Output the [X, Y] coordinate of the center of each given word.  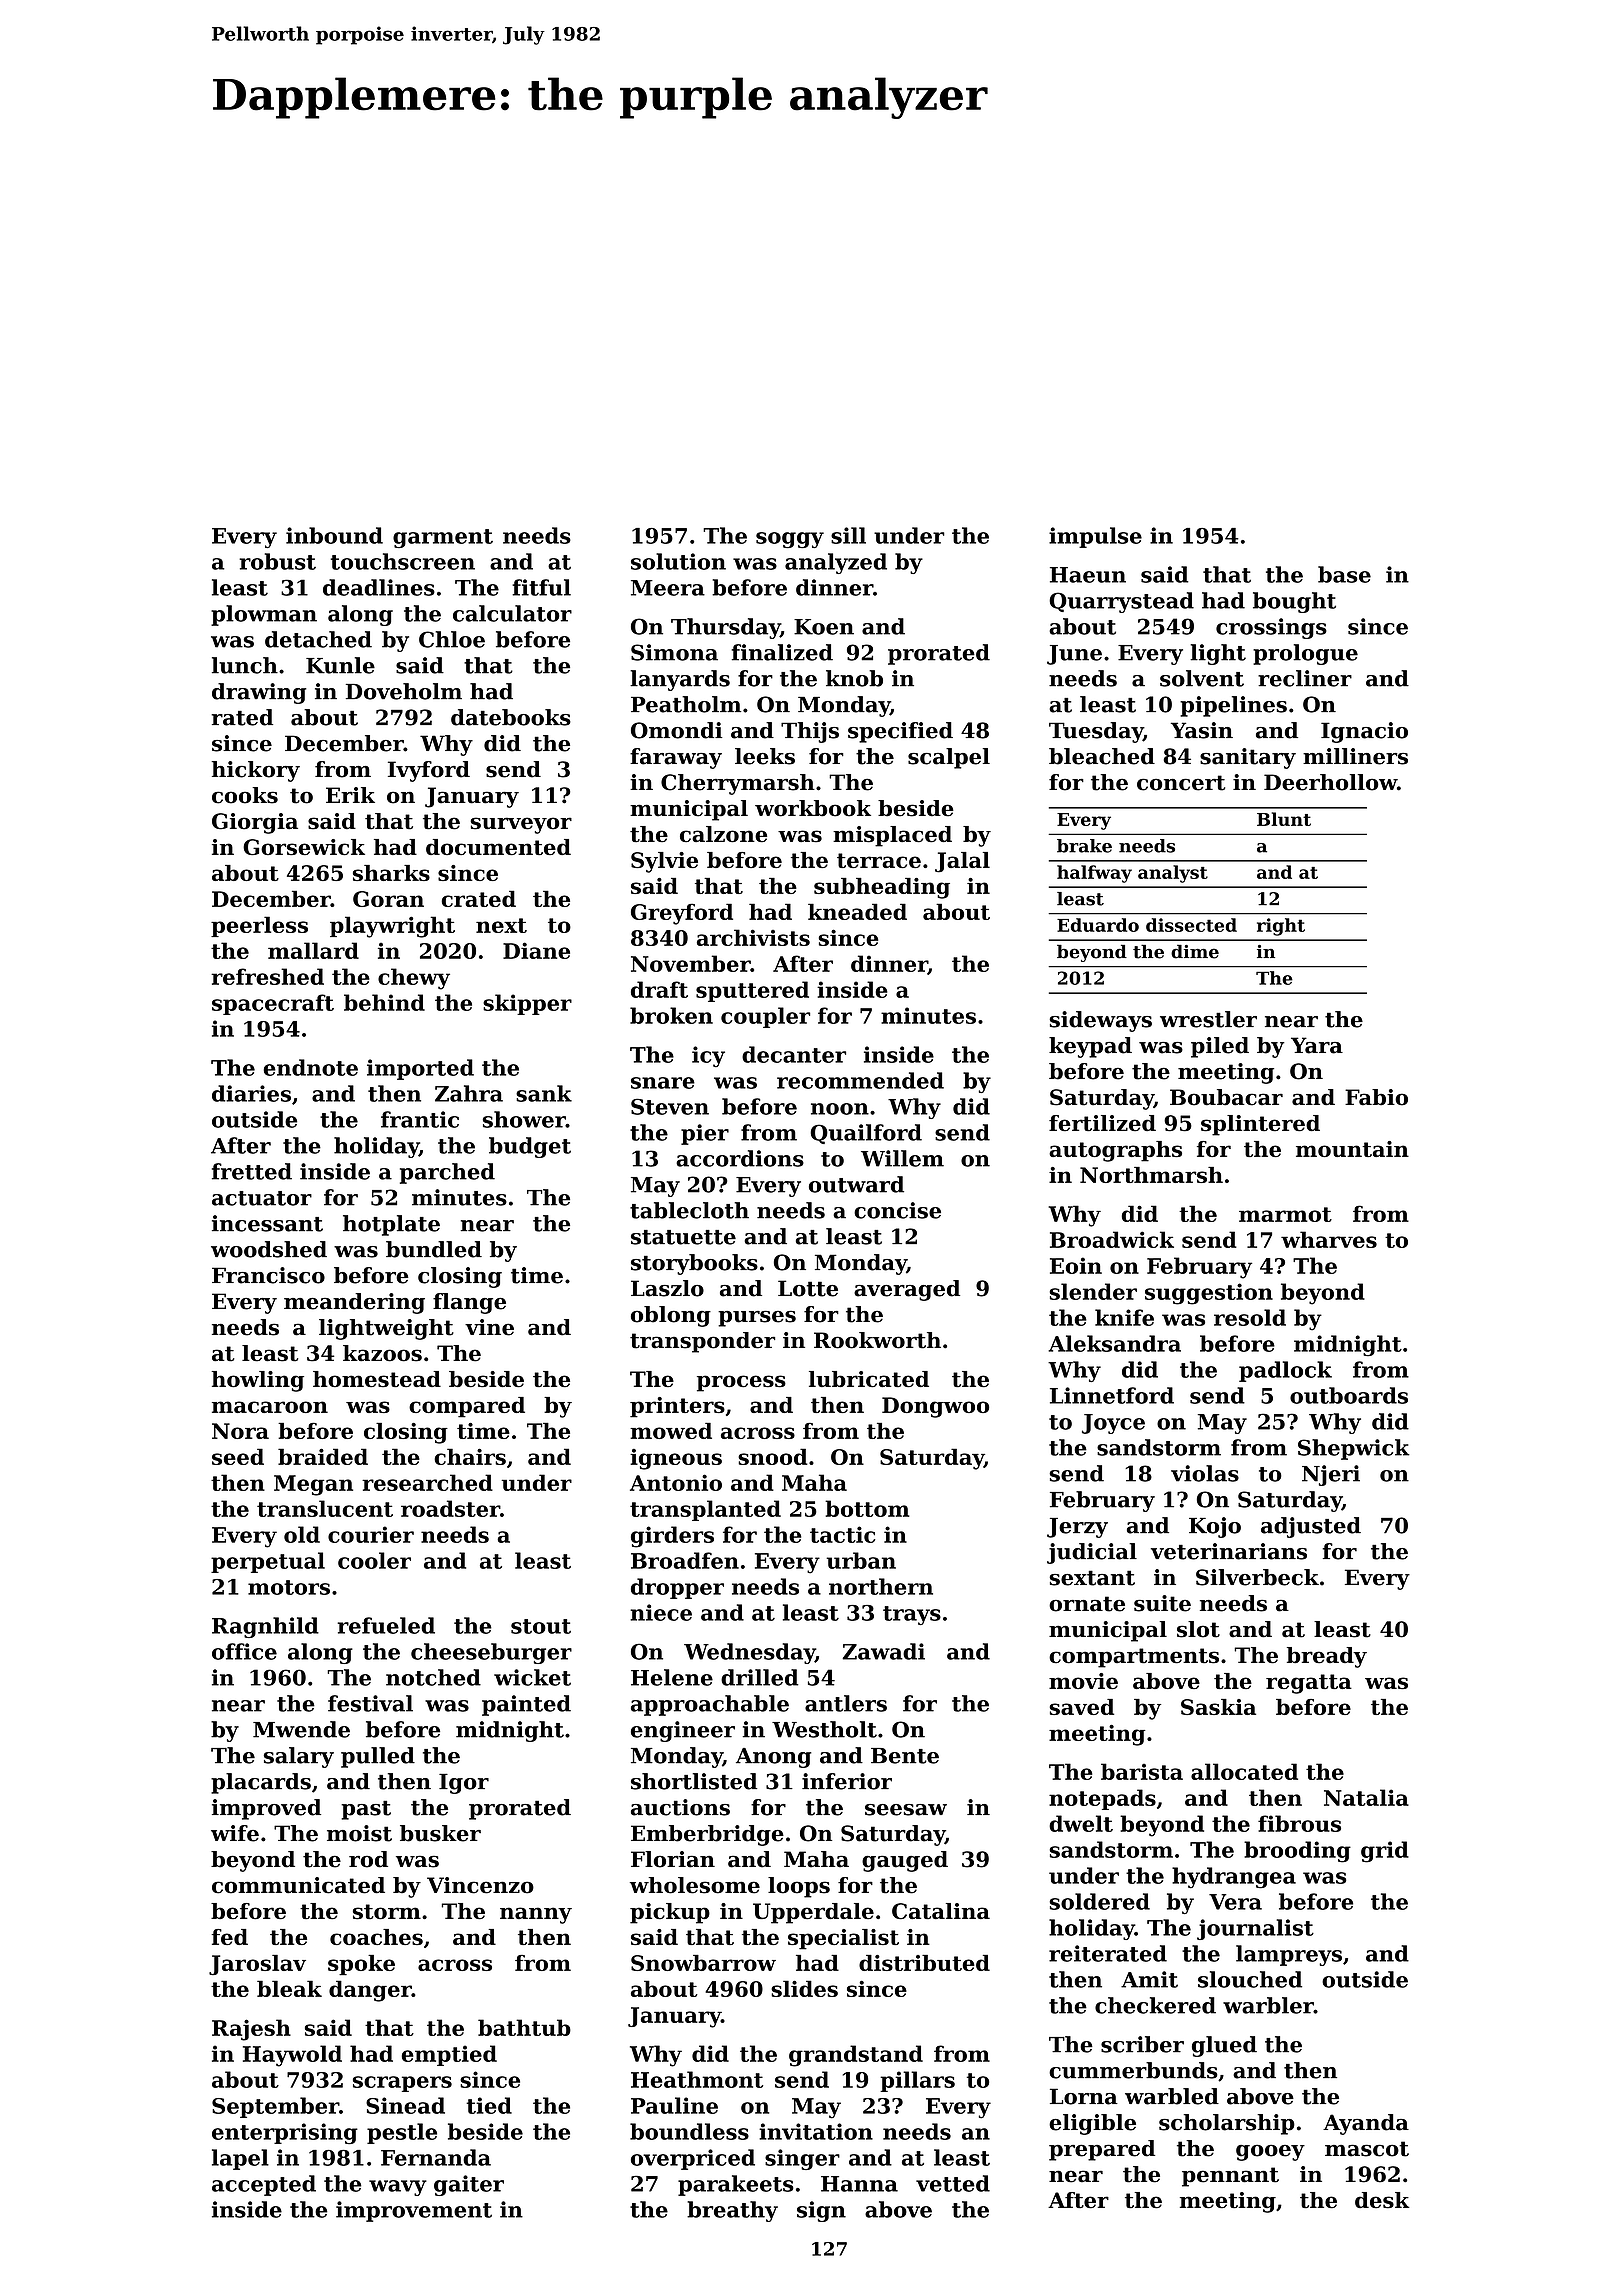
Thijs [810, 732]
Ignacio [1364, 732]
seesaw [906, 1810]
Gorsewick [304, 847]
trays [912, 1615]
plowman [264, 615]
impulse [1095, 537]
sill [848, 535]
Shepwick [1354, 1449]
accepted [264, 2185]
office [244, 1651]
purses [757, 1319]
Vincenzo [480, 1885]
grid [1385, 1852]
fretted [252, 1171]
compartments [1134, 1658]
